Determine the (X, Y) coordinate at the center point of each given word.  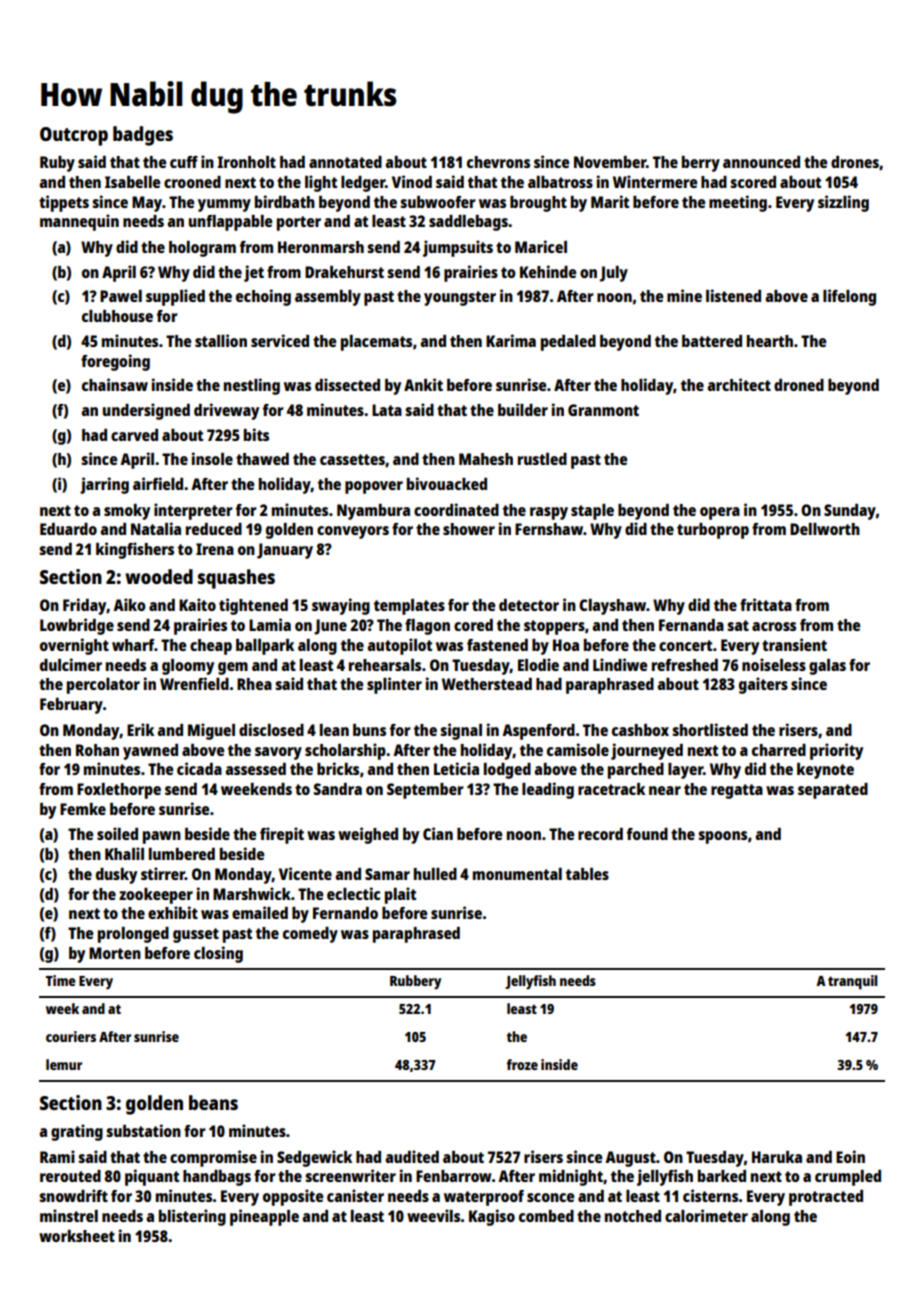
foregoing (115, 362)
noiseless (774, 664)
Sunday (850, 512)
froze (522, 1064)
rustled (542, 459)
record (600, 834)
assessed (255, 769)
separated (833, 791)
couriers (71, 1036)
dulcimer (71, 664)
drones (855, 162)
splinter (394, 685)
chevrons (498, 162)
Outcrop (74, 136)
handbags (217, 1178)
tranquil (853, 982)
